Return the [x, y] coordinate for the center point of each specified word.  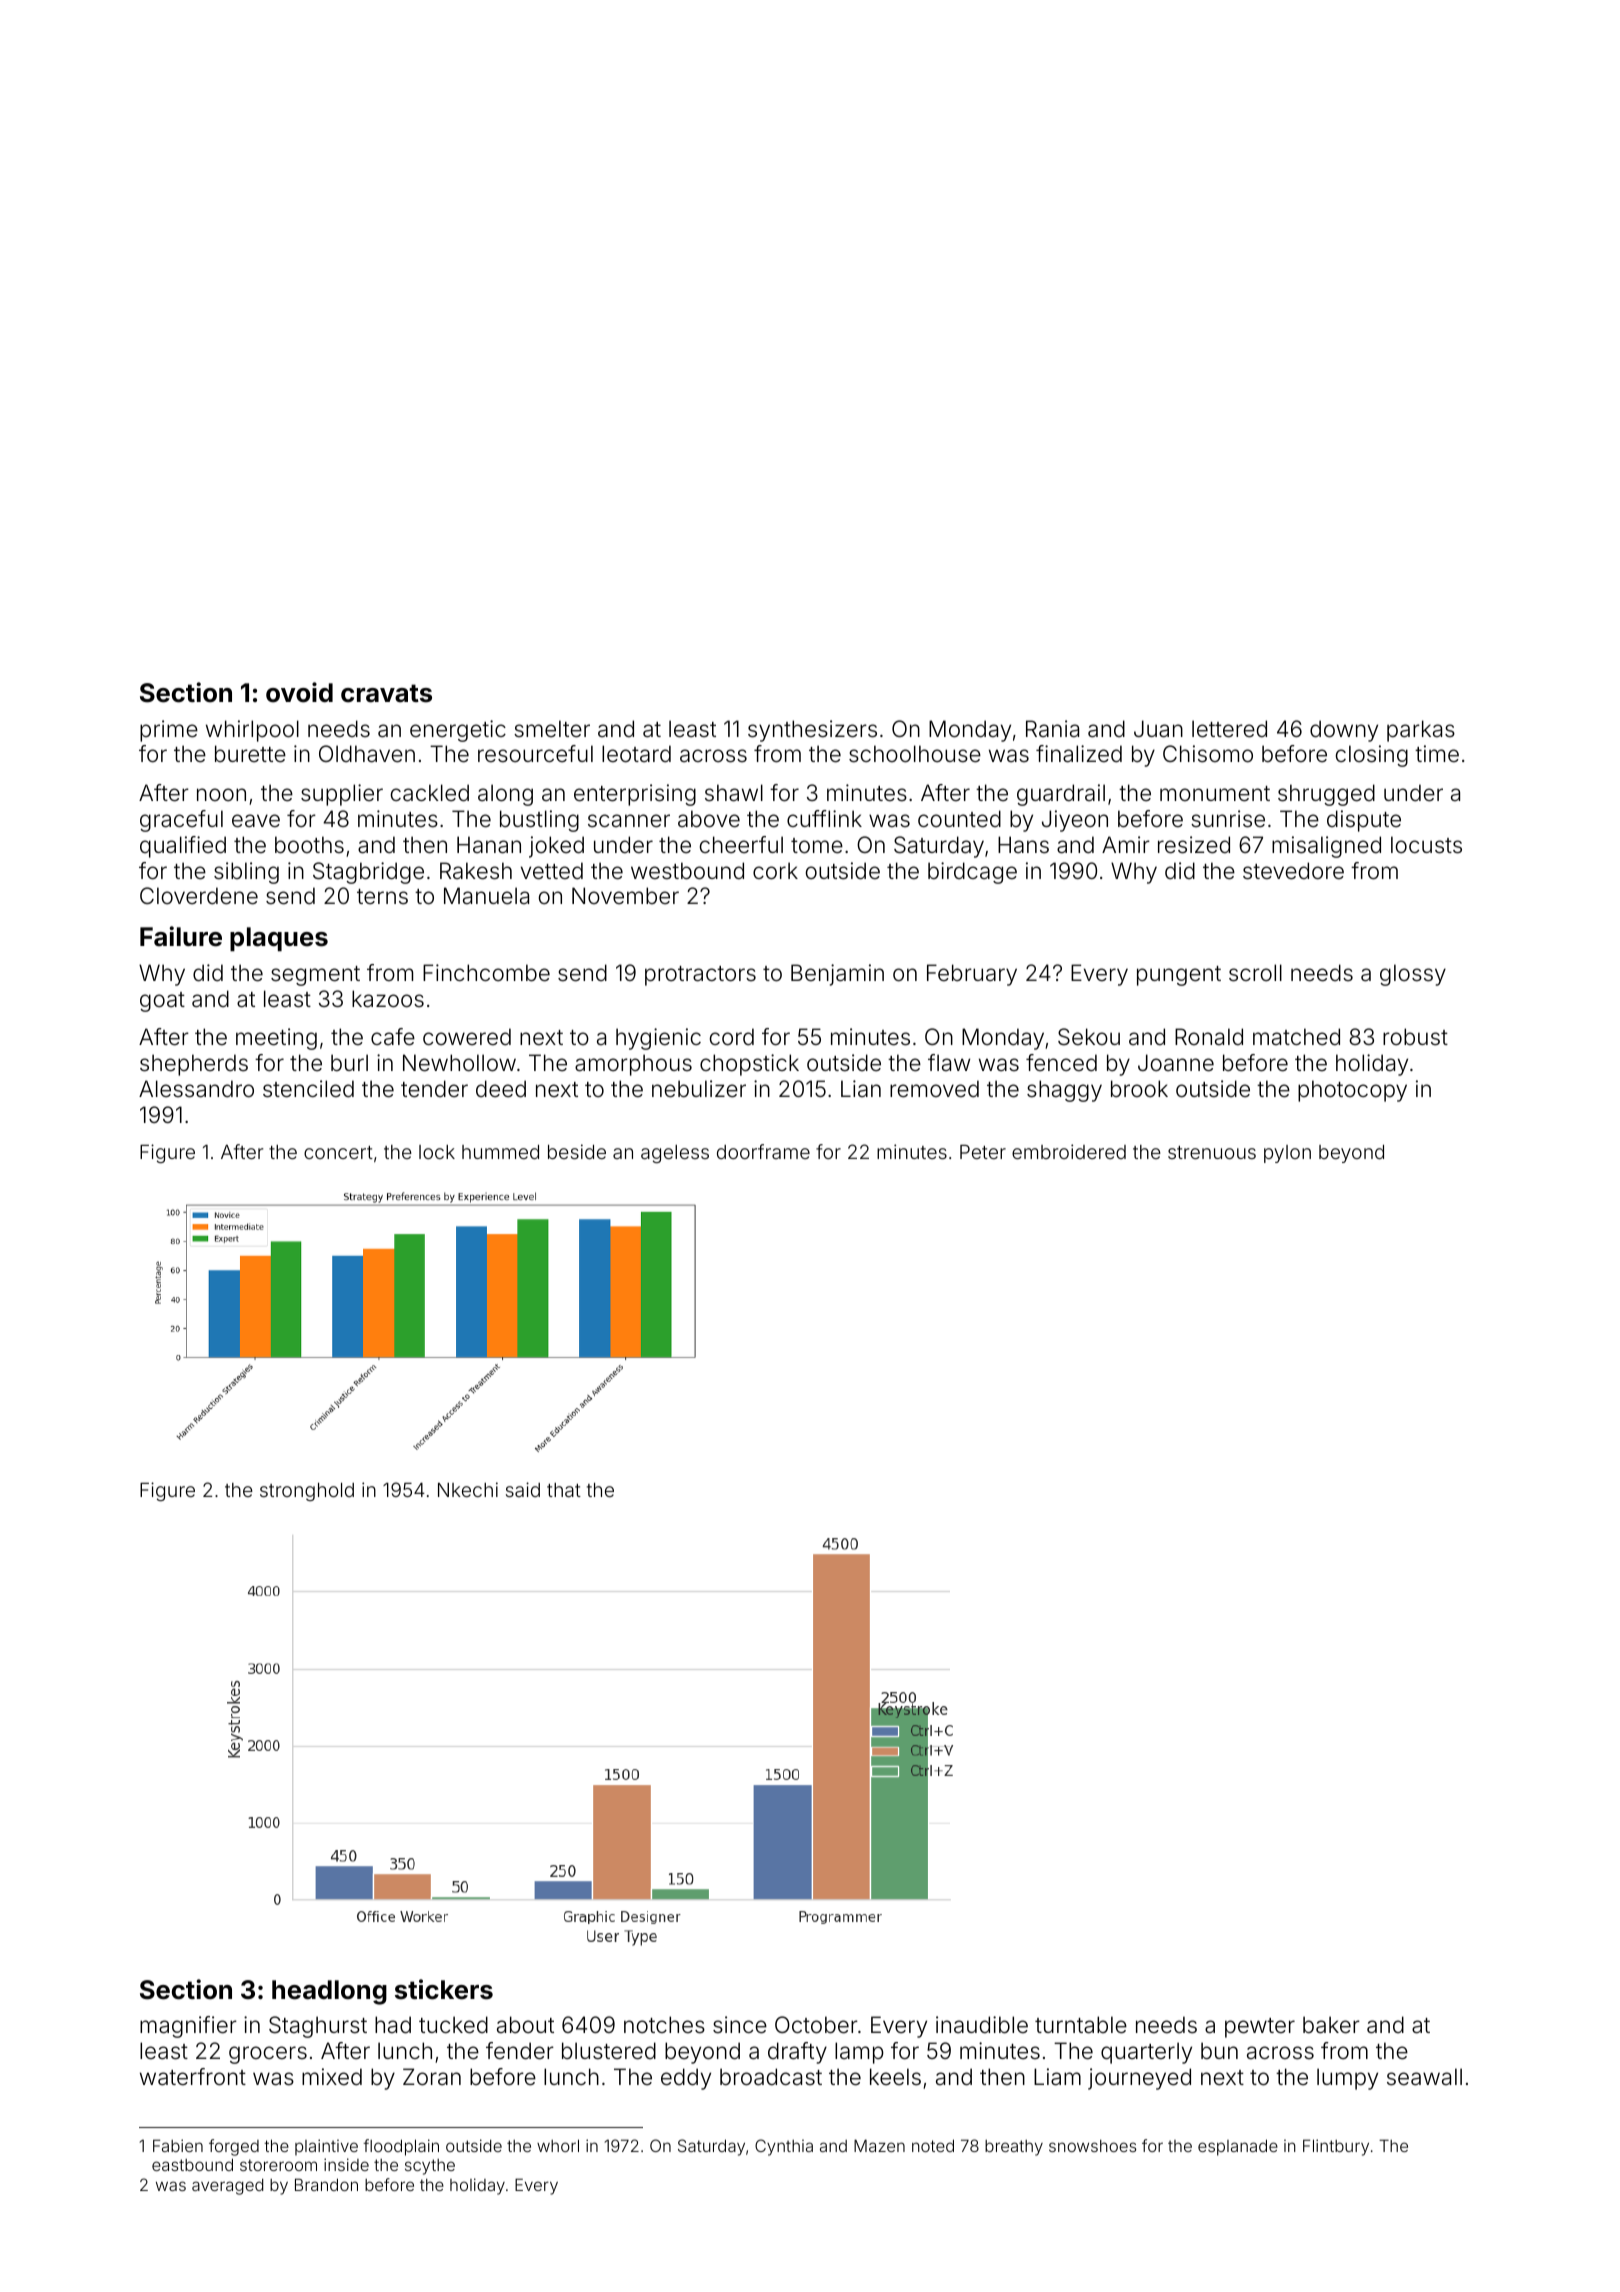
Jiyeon [1075, 821]
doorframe [763, 1151]
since [740, 2025]
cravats [386, 693]
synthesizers [812, 731]
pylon [1287, 1154]
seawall [1424, 2077]
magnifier [188, 2027]
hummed [500, 1152]
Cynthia [784, 2147]
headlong [329, 1992]
